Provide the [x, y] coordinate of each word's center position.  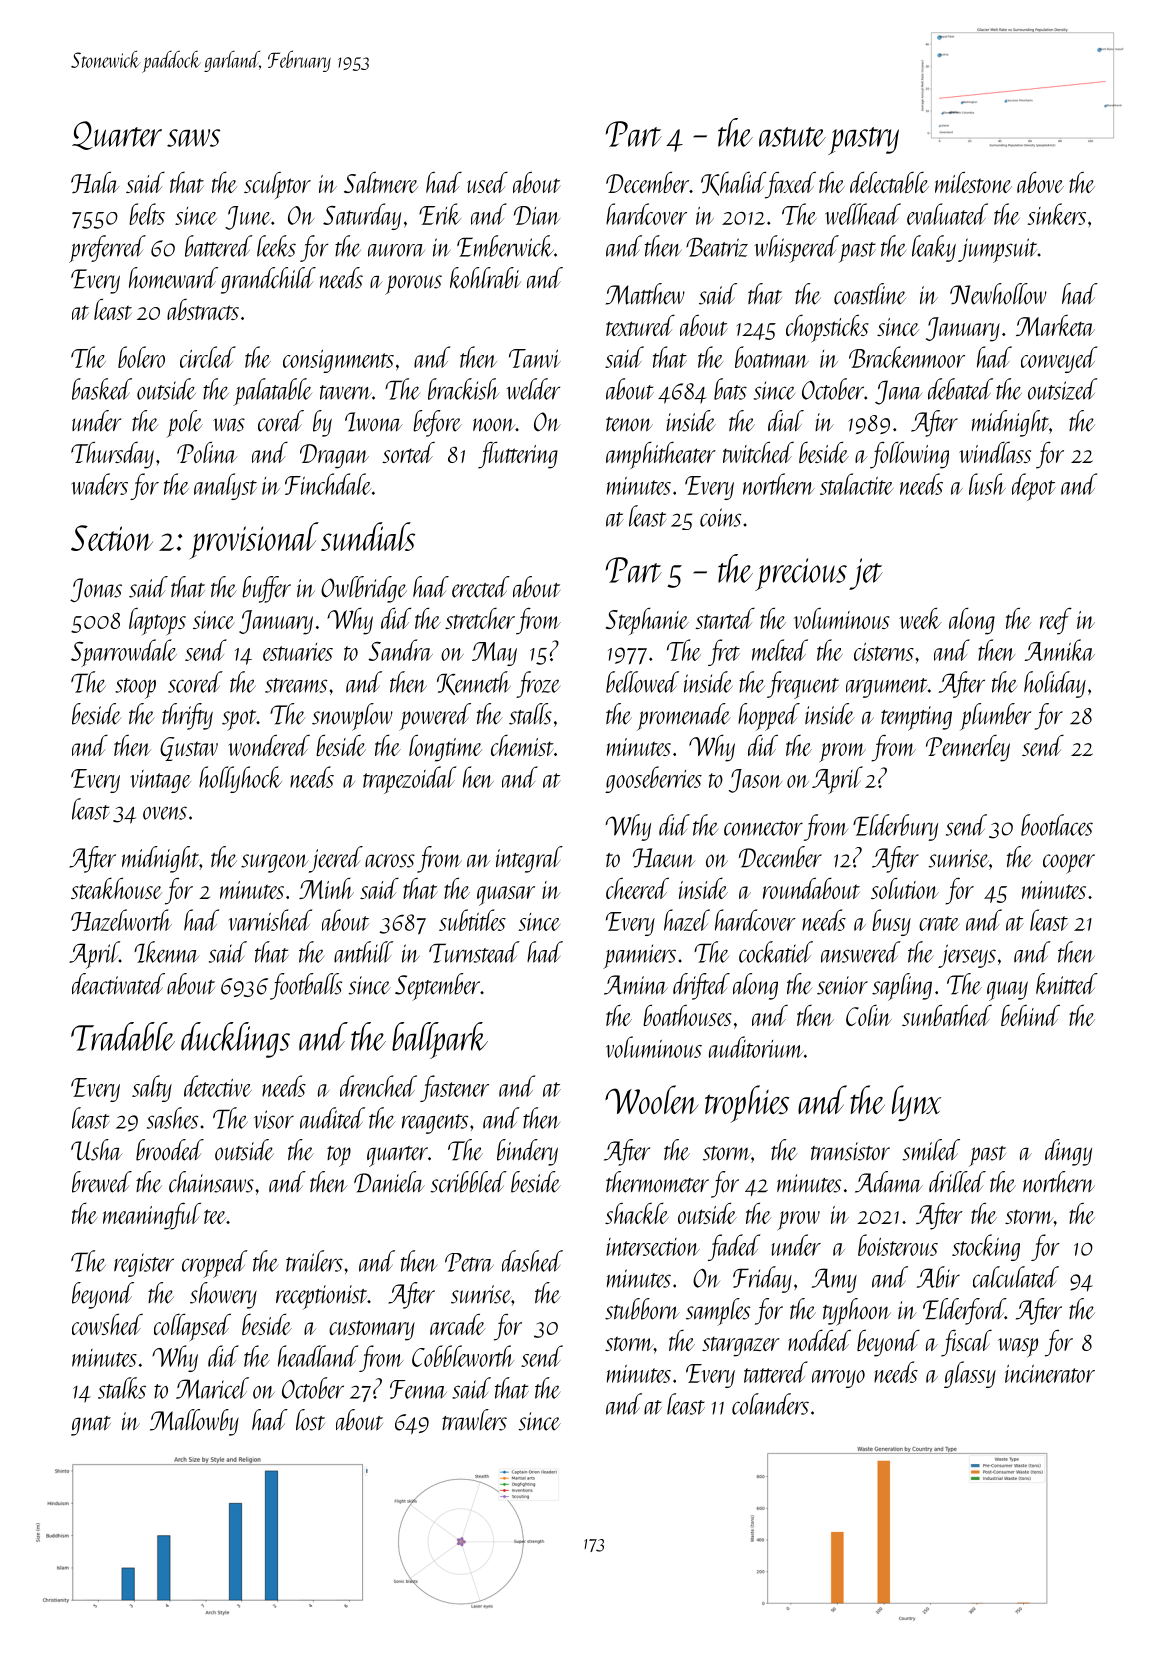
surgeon [275, 863]
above [1040, 182]
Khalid [733, 184]
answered [861, 952]
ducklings [235, 1040]
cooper [1069, 864]
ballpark [440, 1040]
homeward [173, 278]
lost [310, 1420]
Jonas [96, 590]
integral [529, 859]
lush [987, 484]
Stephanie [647, 621]
